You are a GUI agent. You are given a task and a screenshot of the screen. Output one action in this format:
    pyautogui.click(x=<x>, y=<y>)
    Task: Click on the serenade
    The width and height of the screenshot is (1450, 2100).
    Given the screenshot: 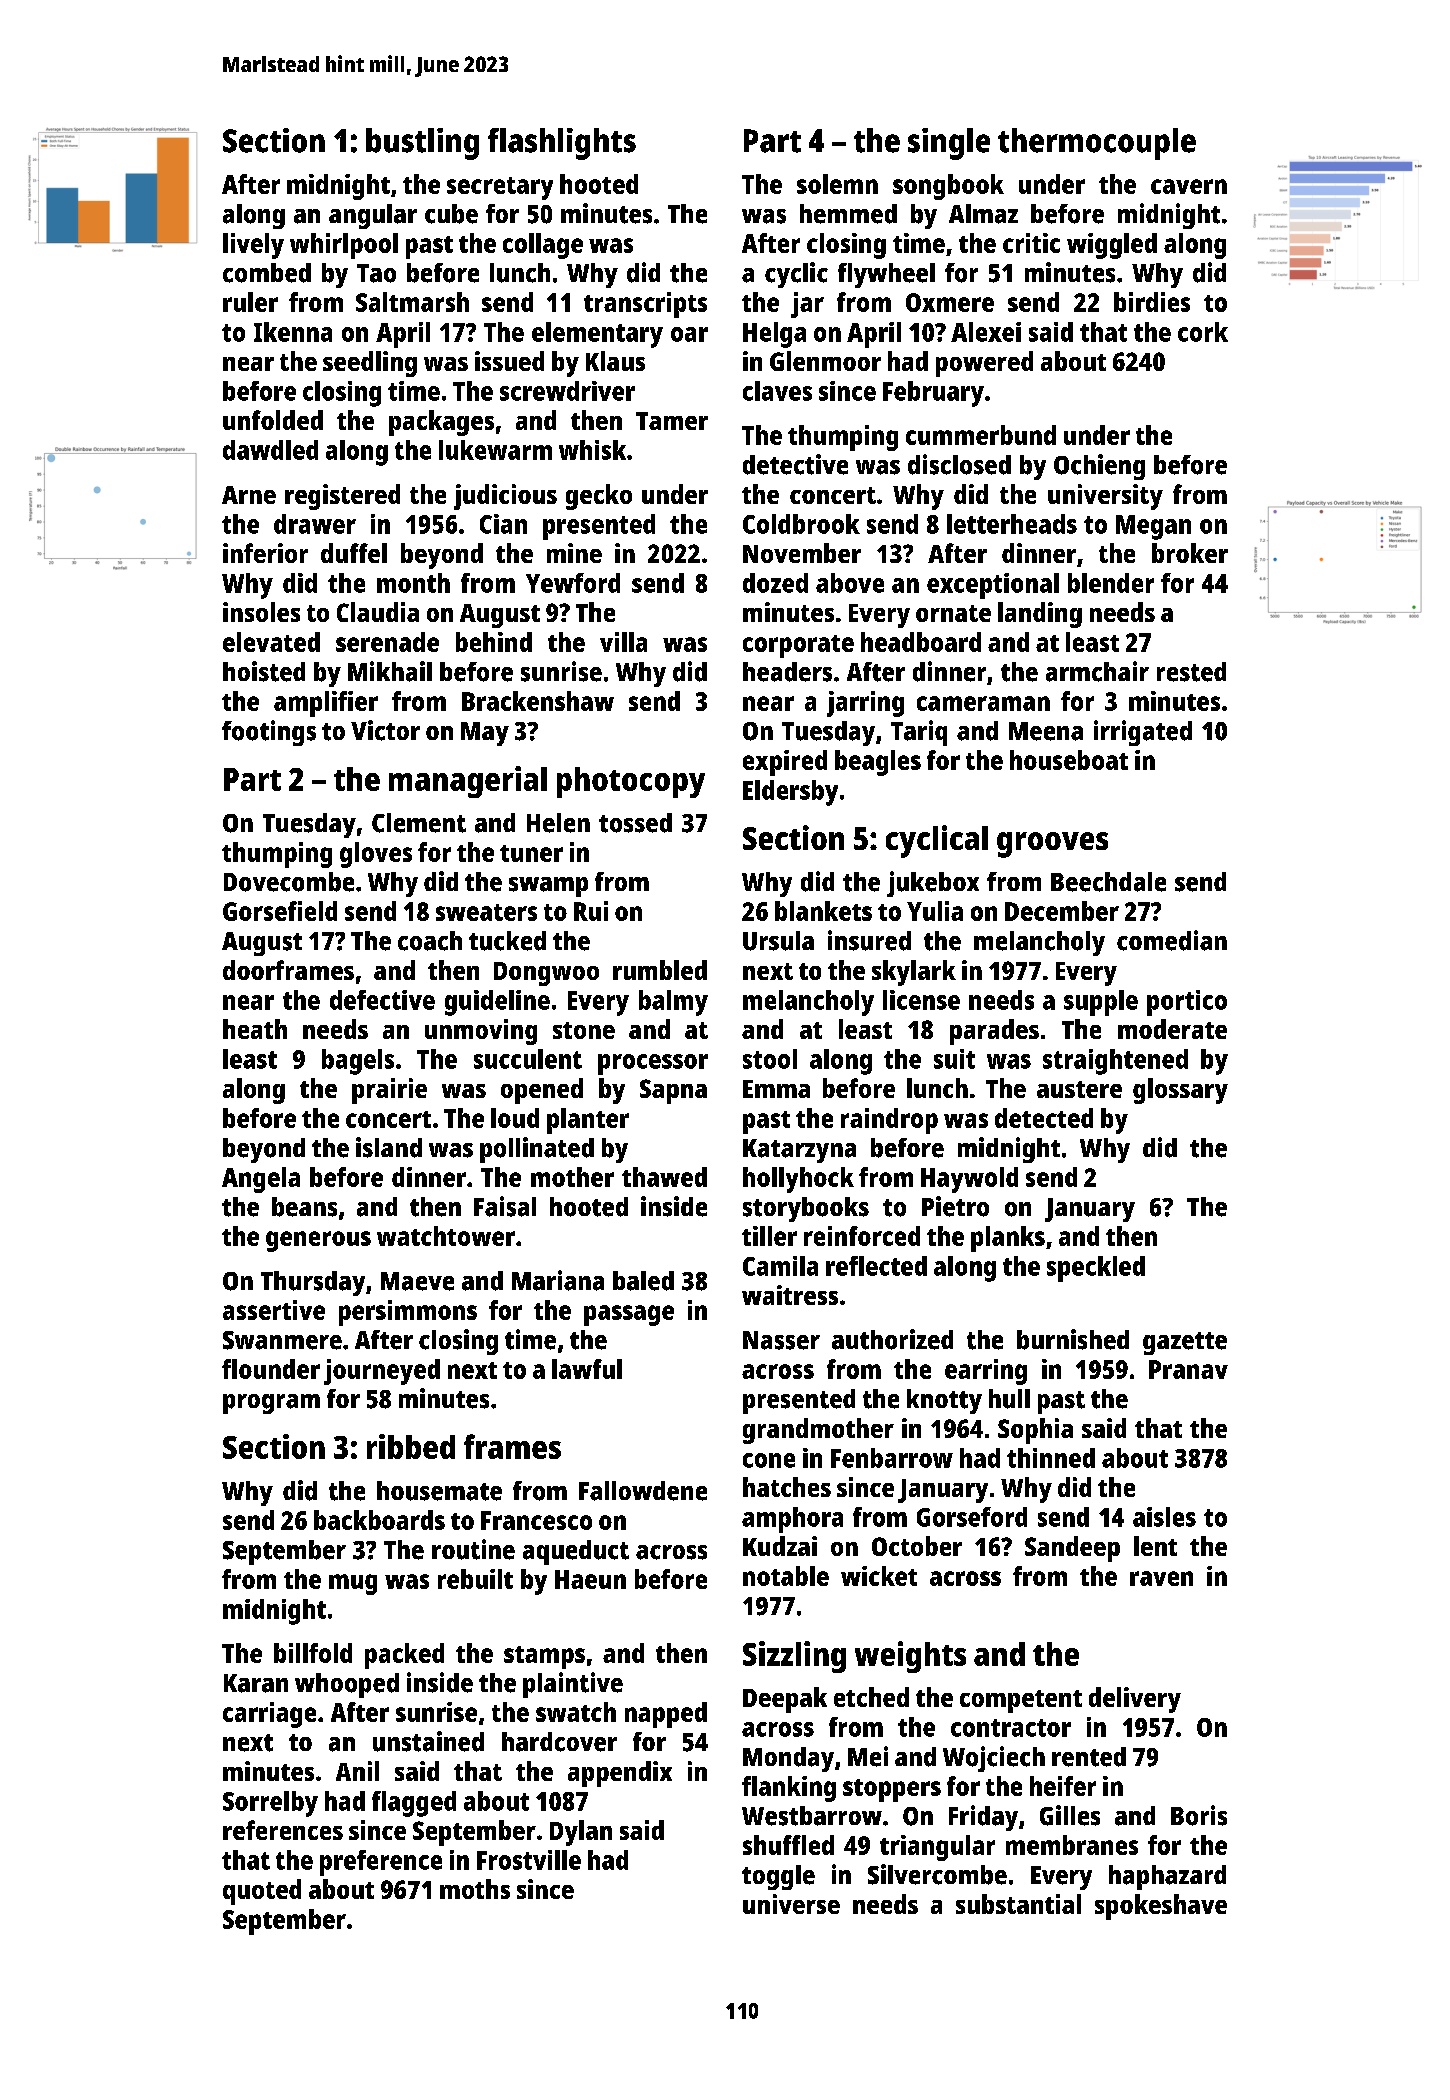 What is the action you would take?
    pyautogui.click(x=387, y=642)
